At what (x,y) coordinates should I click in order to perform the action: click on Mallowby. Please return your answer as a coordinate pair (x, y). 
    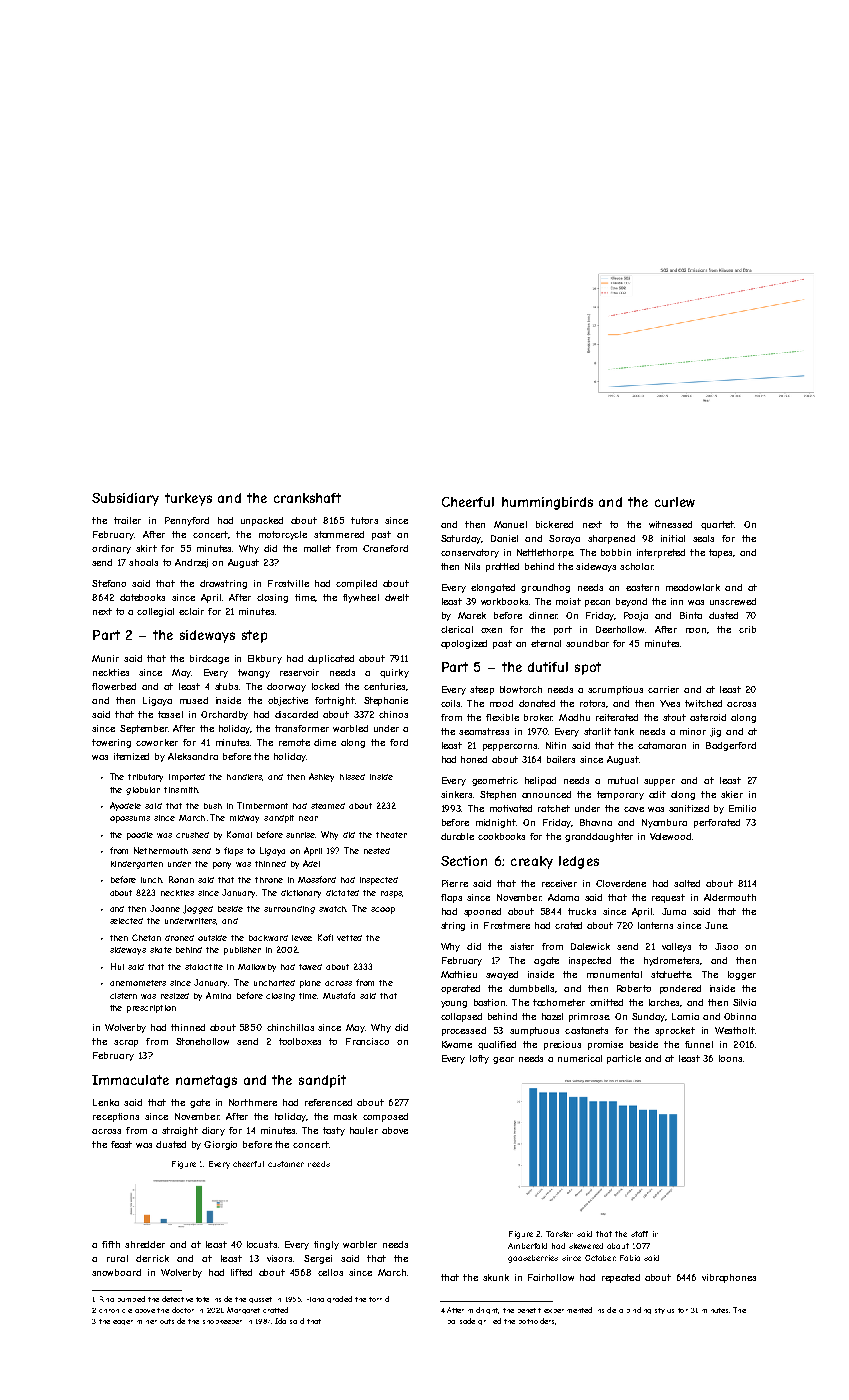
    Looking at the image, I should click on (257, 968).
